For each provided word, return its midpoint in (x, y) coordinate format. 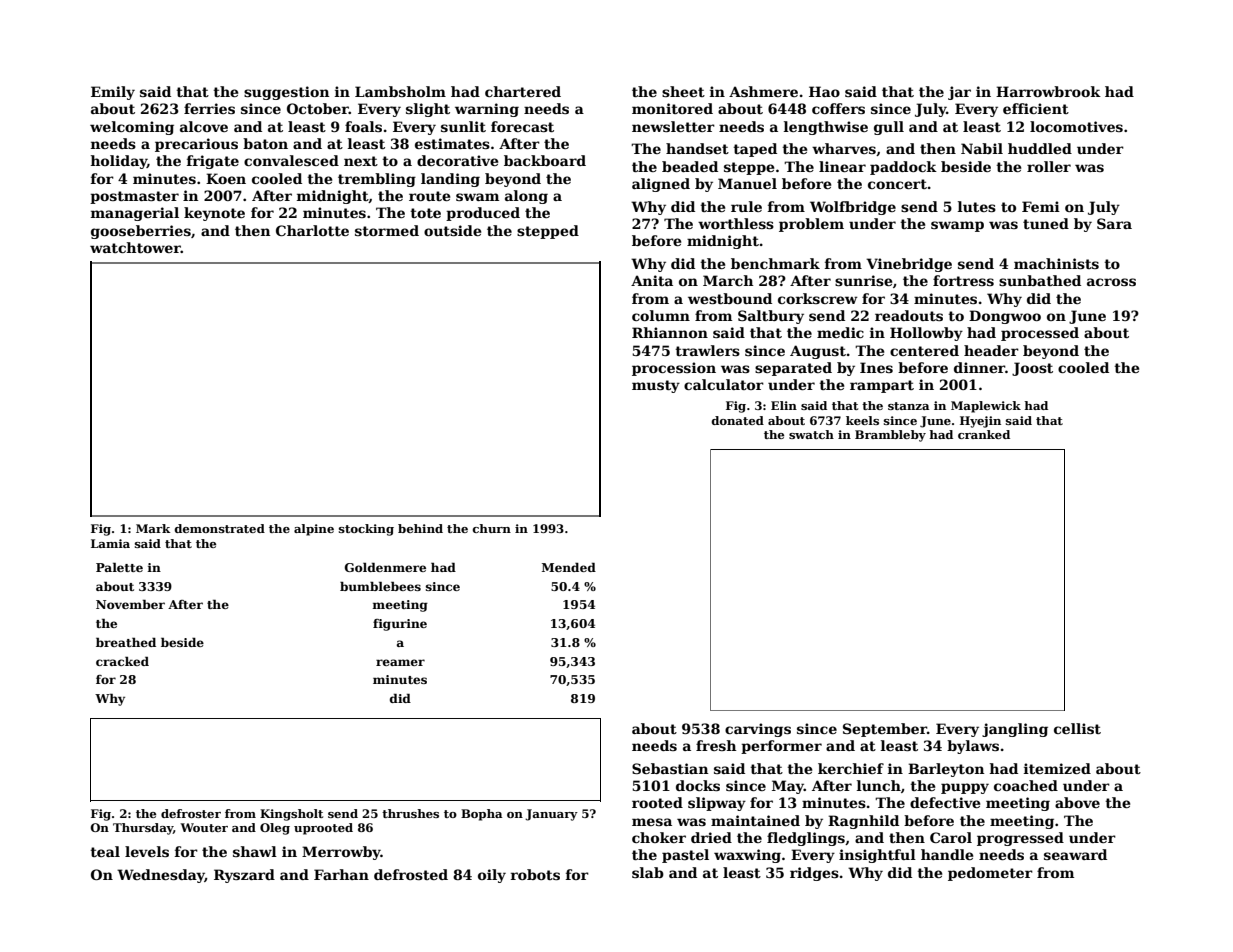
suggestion (286, 93)
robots (535, 874)
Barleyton (946, 770)
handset (697, 148)
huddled (1040, 148)
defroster (191, 813)
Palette (119, 567)
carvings (758, 730)
